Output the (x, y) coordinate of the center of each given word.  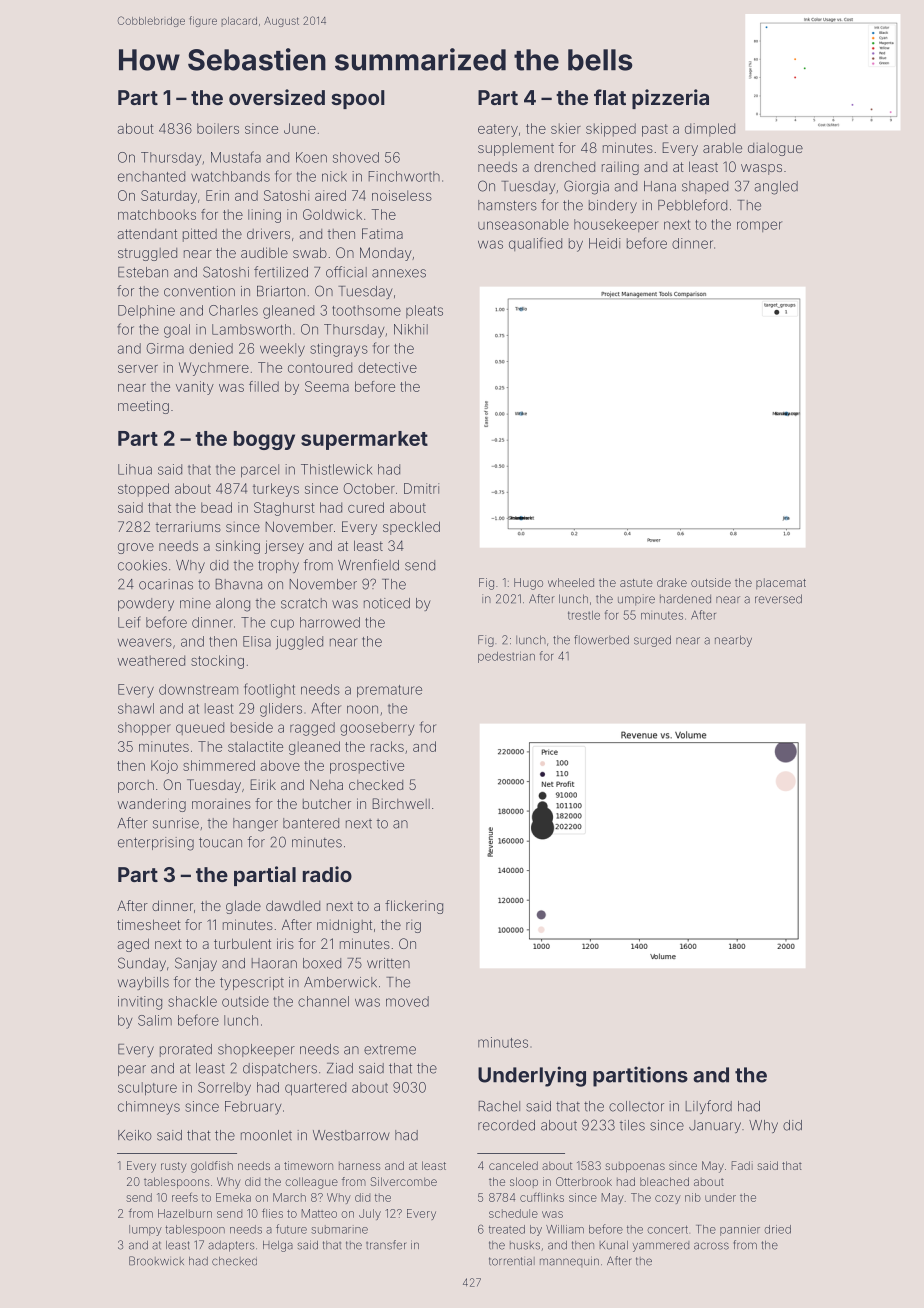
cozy (668, 1199)
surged (652, 641)
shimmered (219, 765)
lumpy (145, 1230)
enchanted (151, 176)
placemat (781, 583)
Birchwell (401, 803)
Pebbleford (692, 205)
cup (282, 624)
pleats (424, 311)
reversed (778, 599)
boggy (264, 440)
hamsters (507, 205)
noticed (387, 603)
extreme (390, 1050)
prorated (186, 1050)
